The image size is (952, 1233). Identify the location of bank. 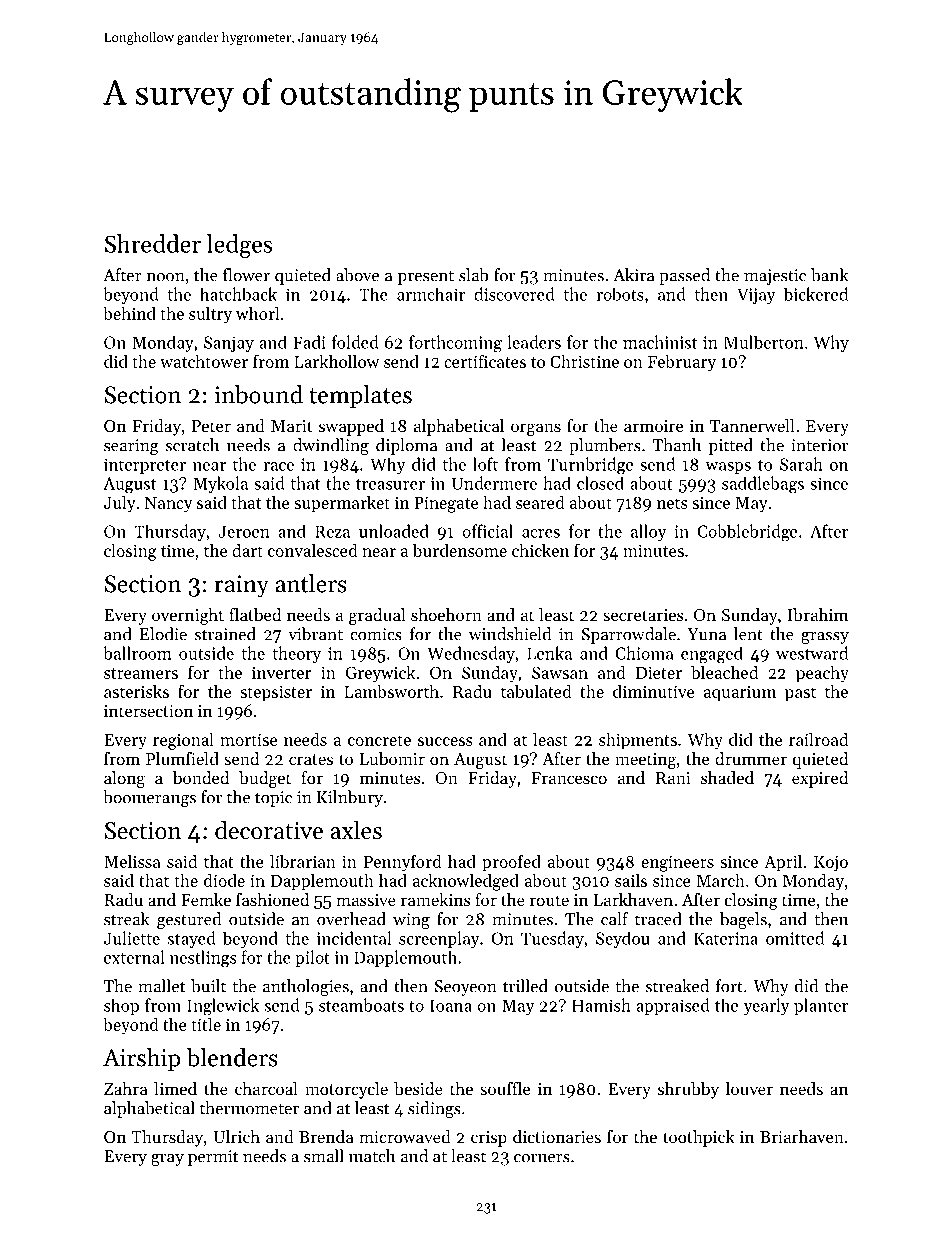
(829, 275).
